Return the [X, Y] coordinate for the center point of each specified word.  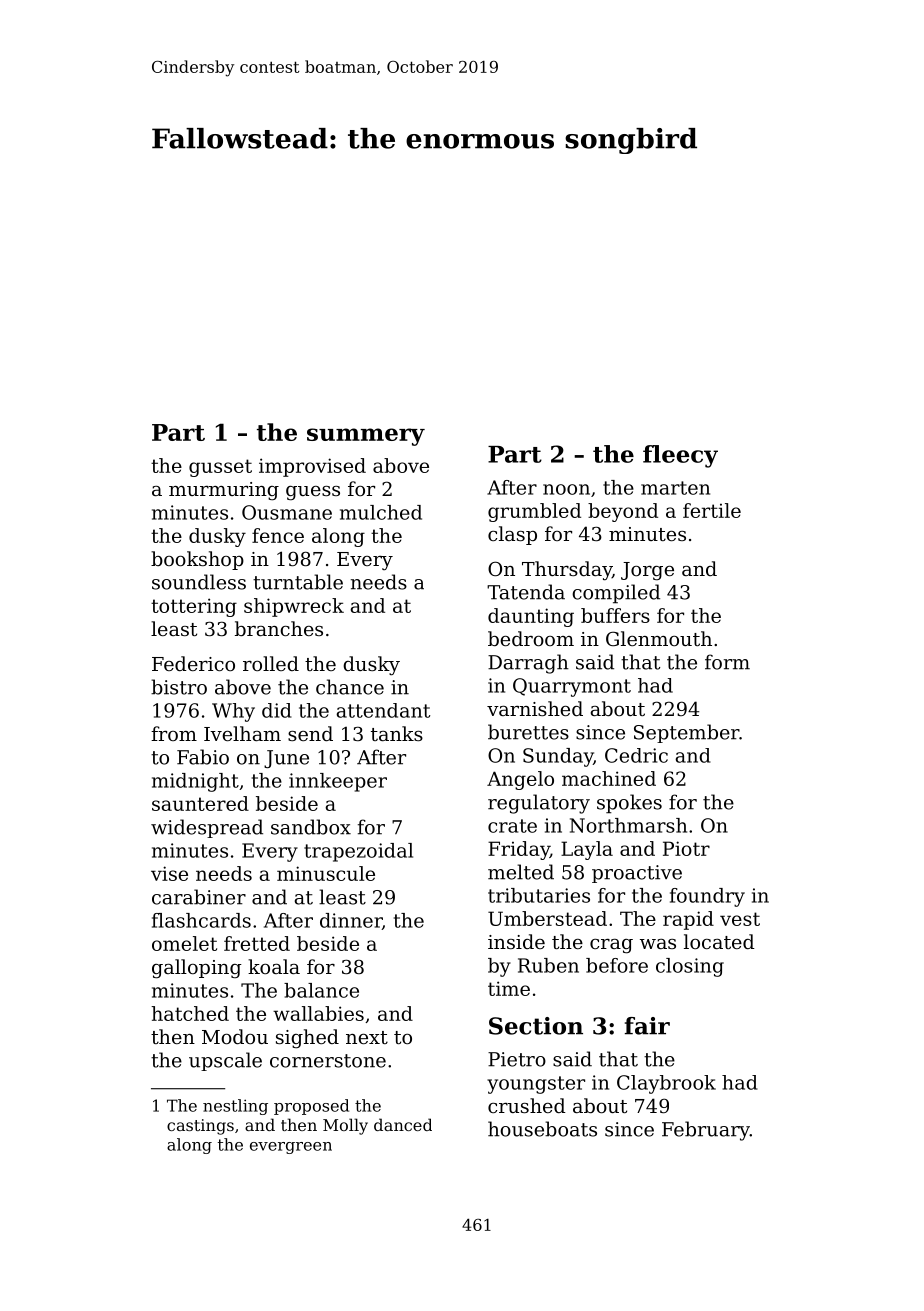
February [706, 1131]
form [727, 662]
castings [200, 1127]
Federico [193, 663]
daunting [531, 617]
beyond [623, 512]
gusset [220, 468]
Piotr [686, 848]
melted [521, 872]
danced [403, 1124]
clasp [512, 535]
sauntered [200, 803]
